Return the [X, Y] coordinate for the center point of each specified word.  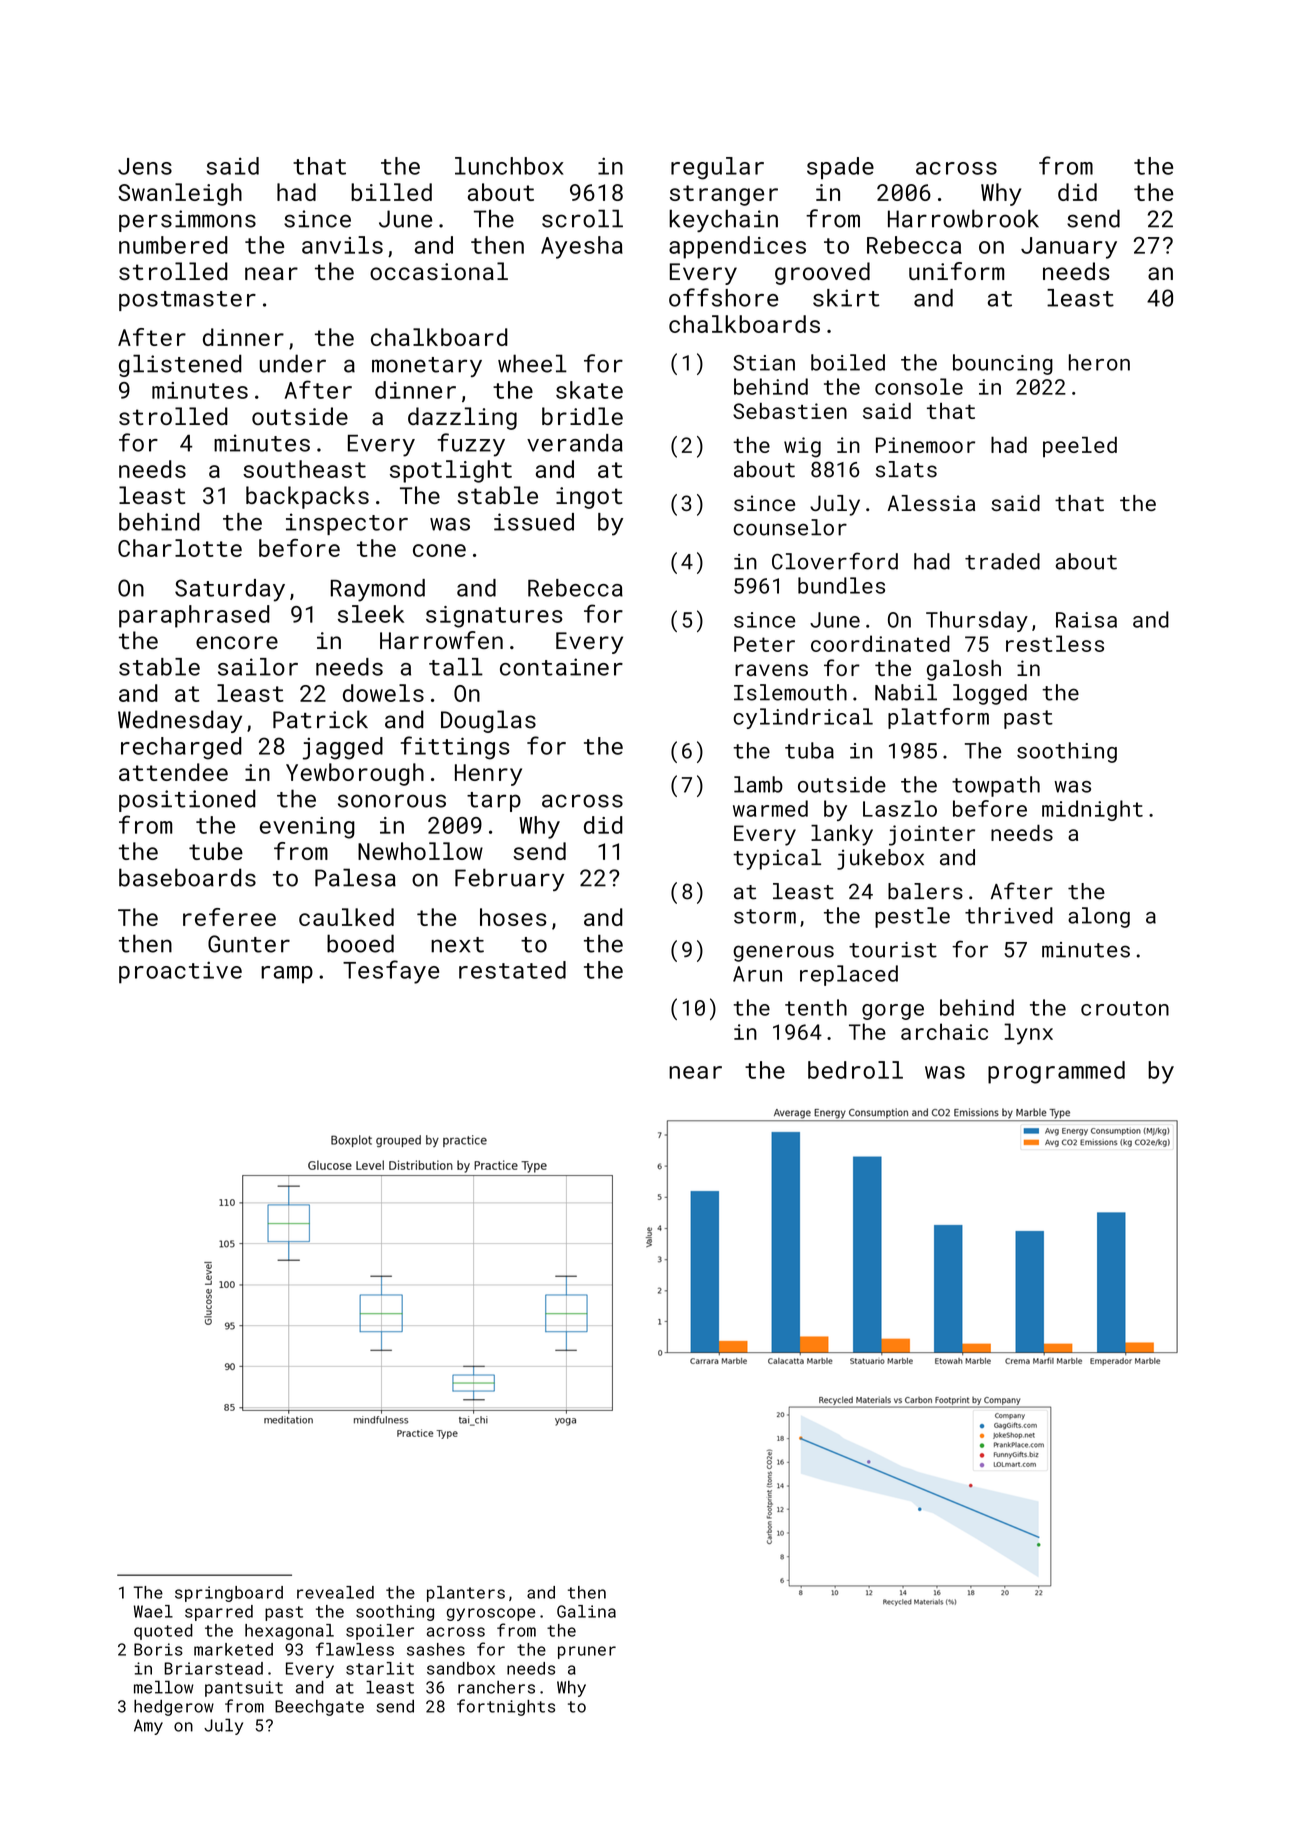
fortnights [506, 1707]
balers [925, 891]
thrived [1009, 915]
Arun [757, 974]
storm [765, 916]
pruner [587, 1652]
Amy [148, 1727]
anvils [342, 245]
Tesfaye [391, 972]
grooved [822, 273]
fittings [455, 748]
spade [840, 168]
